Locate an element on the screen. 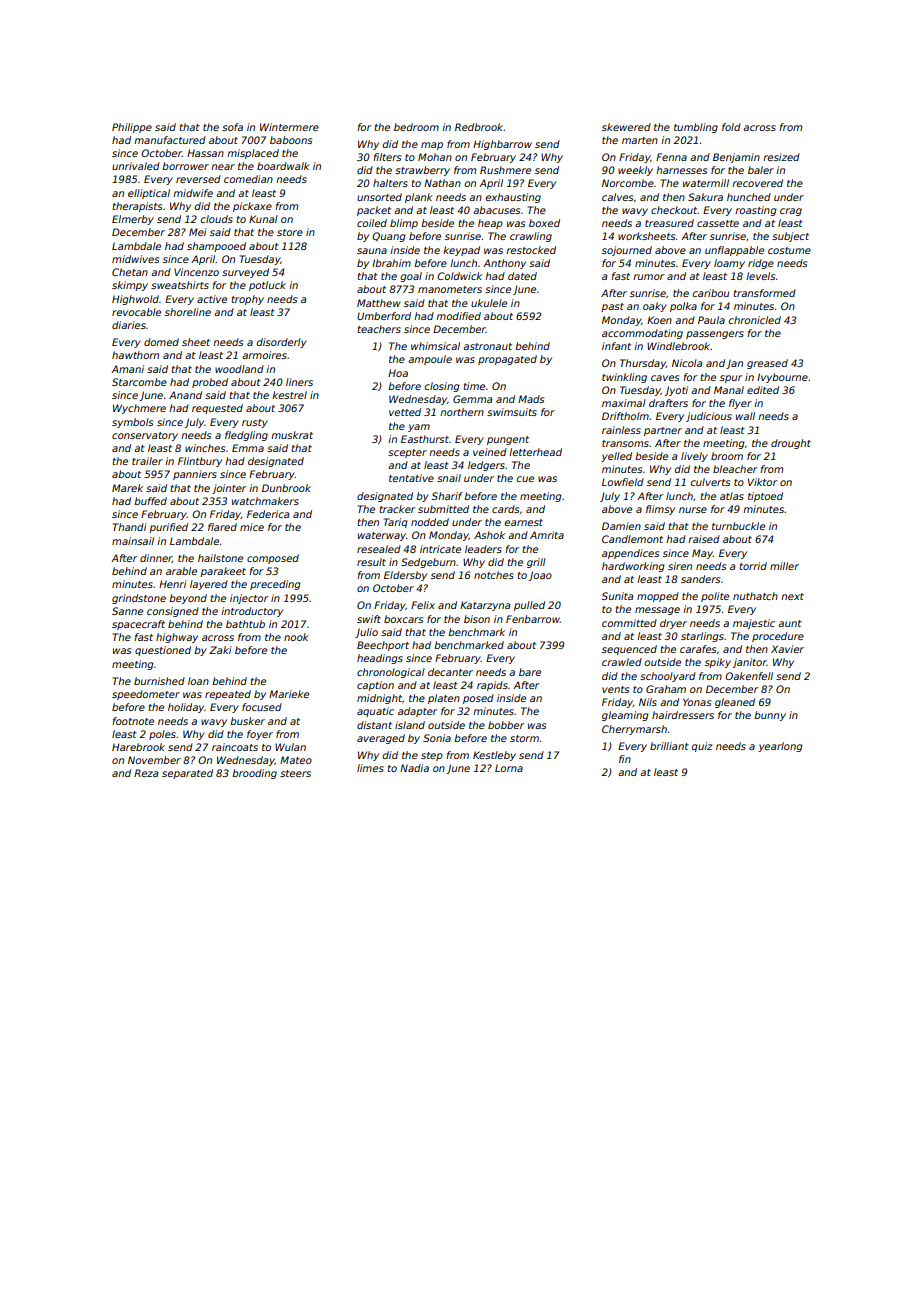 The image size is (924, 1308). Sharif is located at coordinates (447, 496).
